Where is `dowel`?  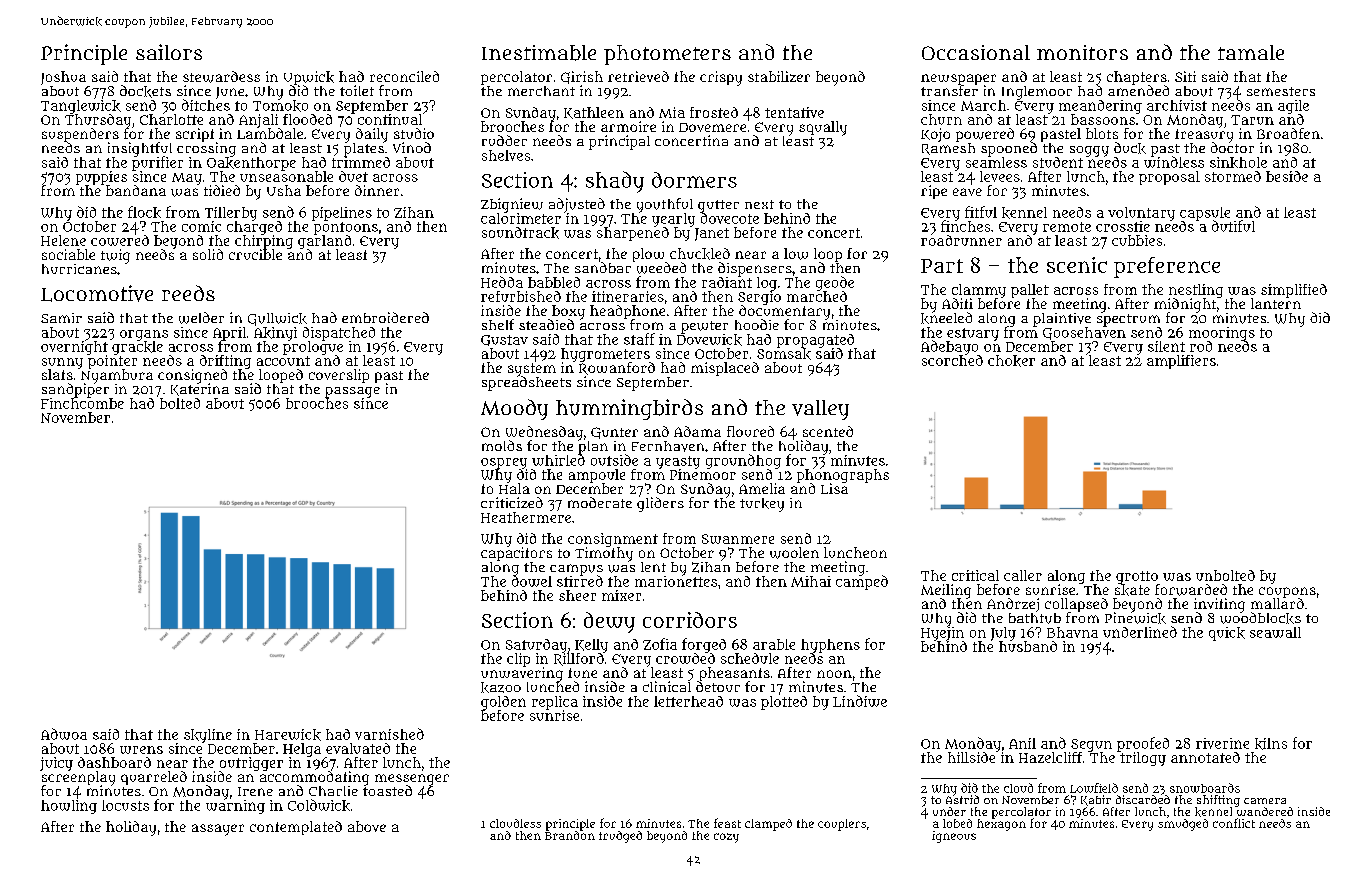 dowel is located at coordinates (532, 581).
